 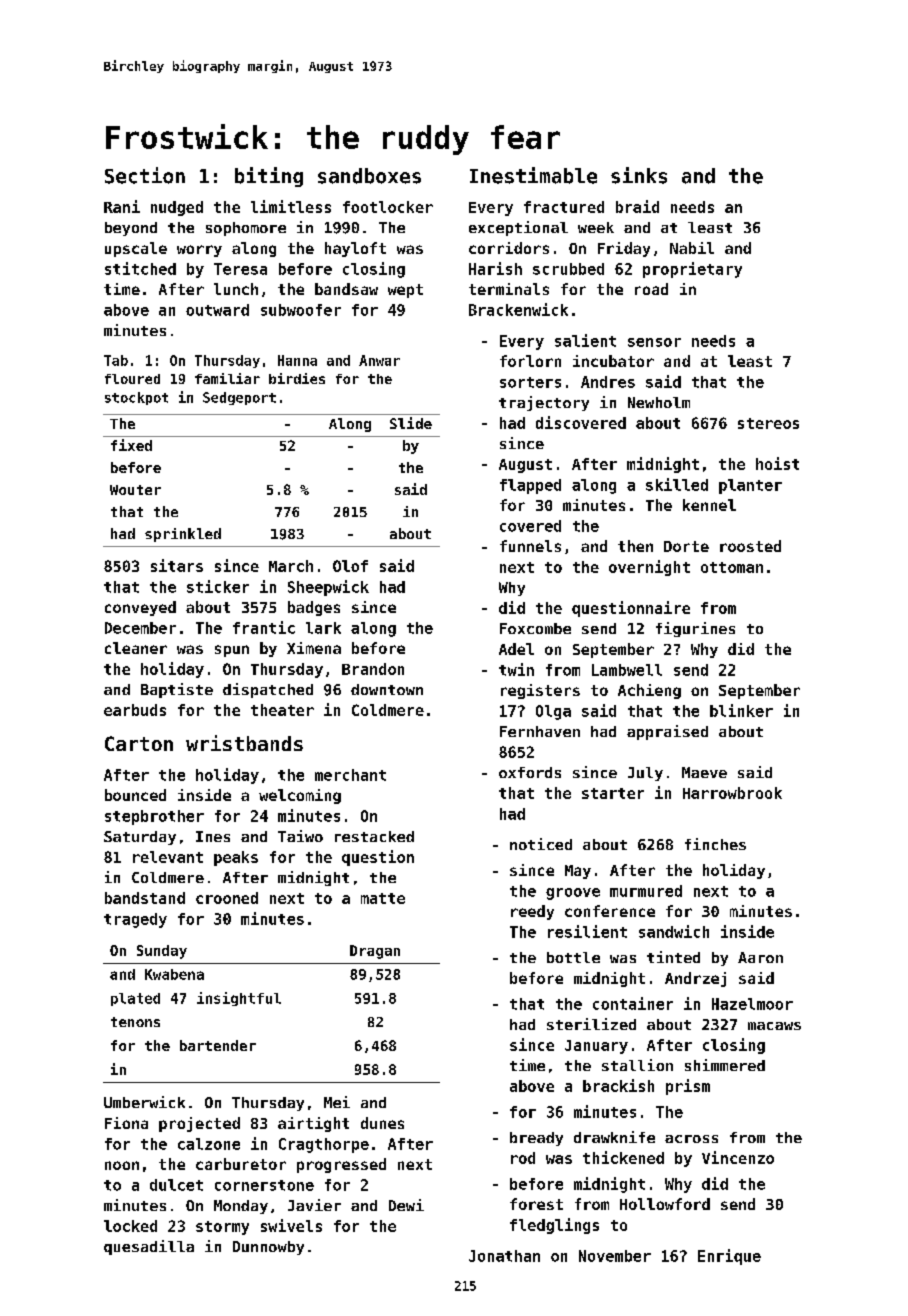 I want to click on drawknife, so click(x=614, y=1137).
